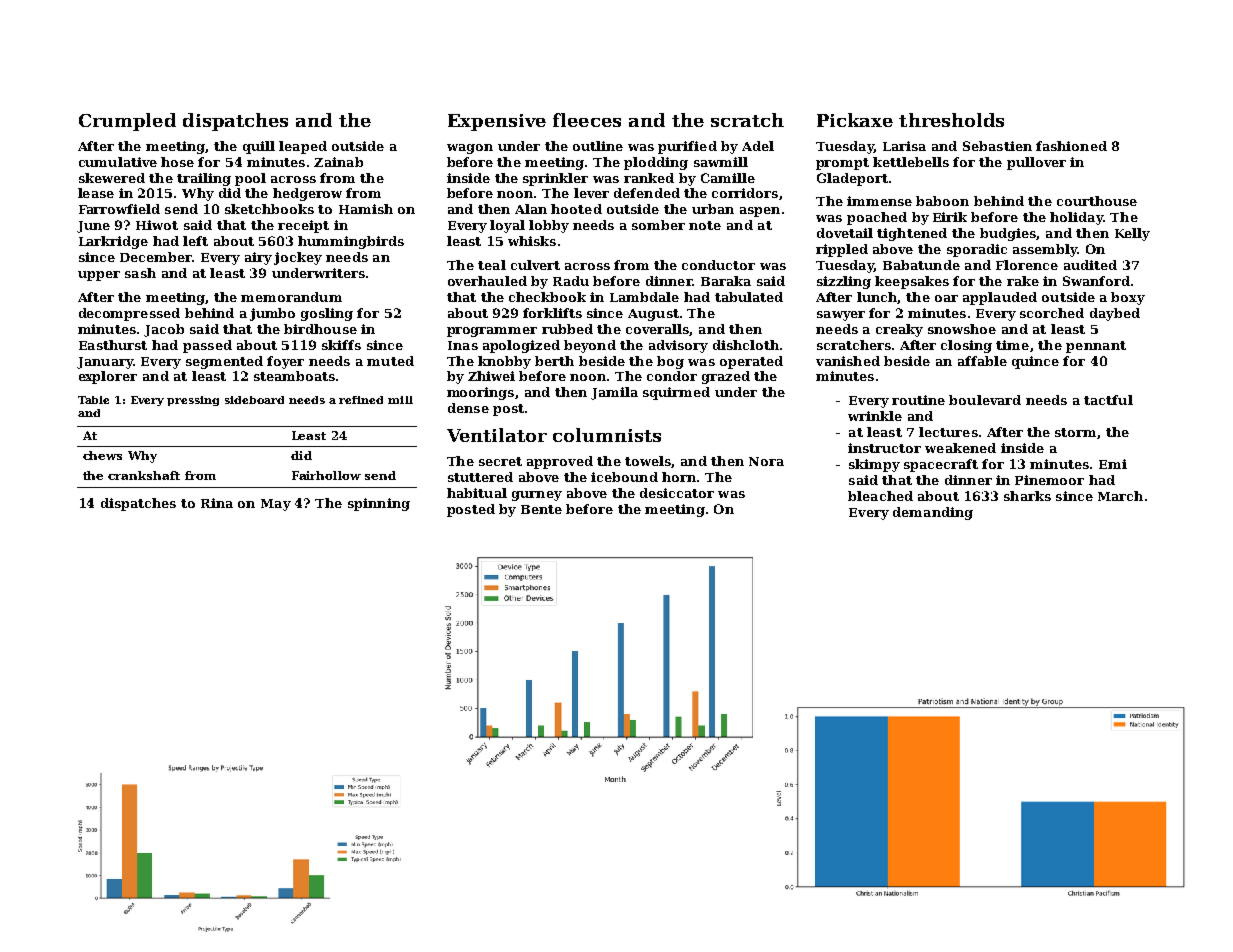 This page has width=1233, height=952. Describe the element at coordinates (144, 475) in the page. I see `crankshaft` at that location.
